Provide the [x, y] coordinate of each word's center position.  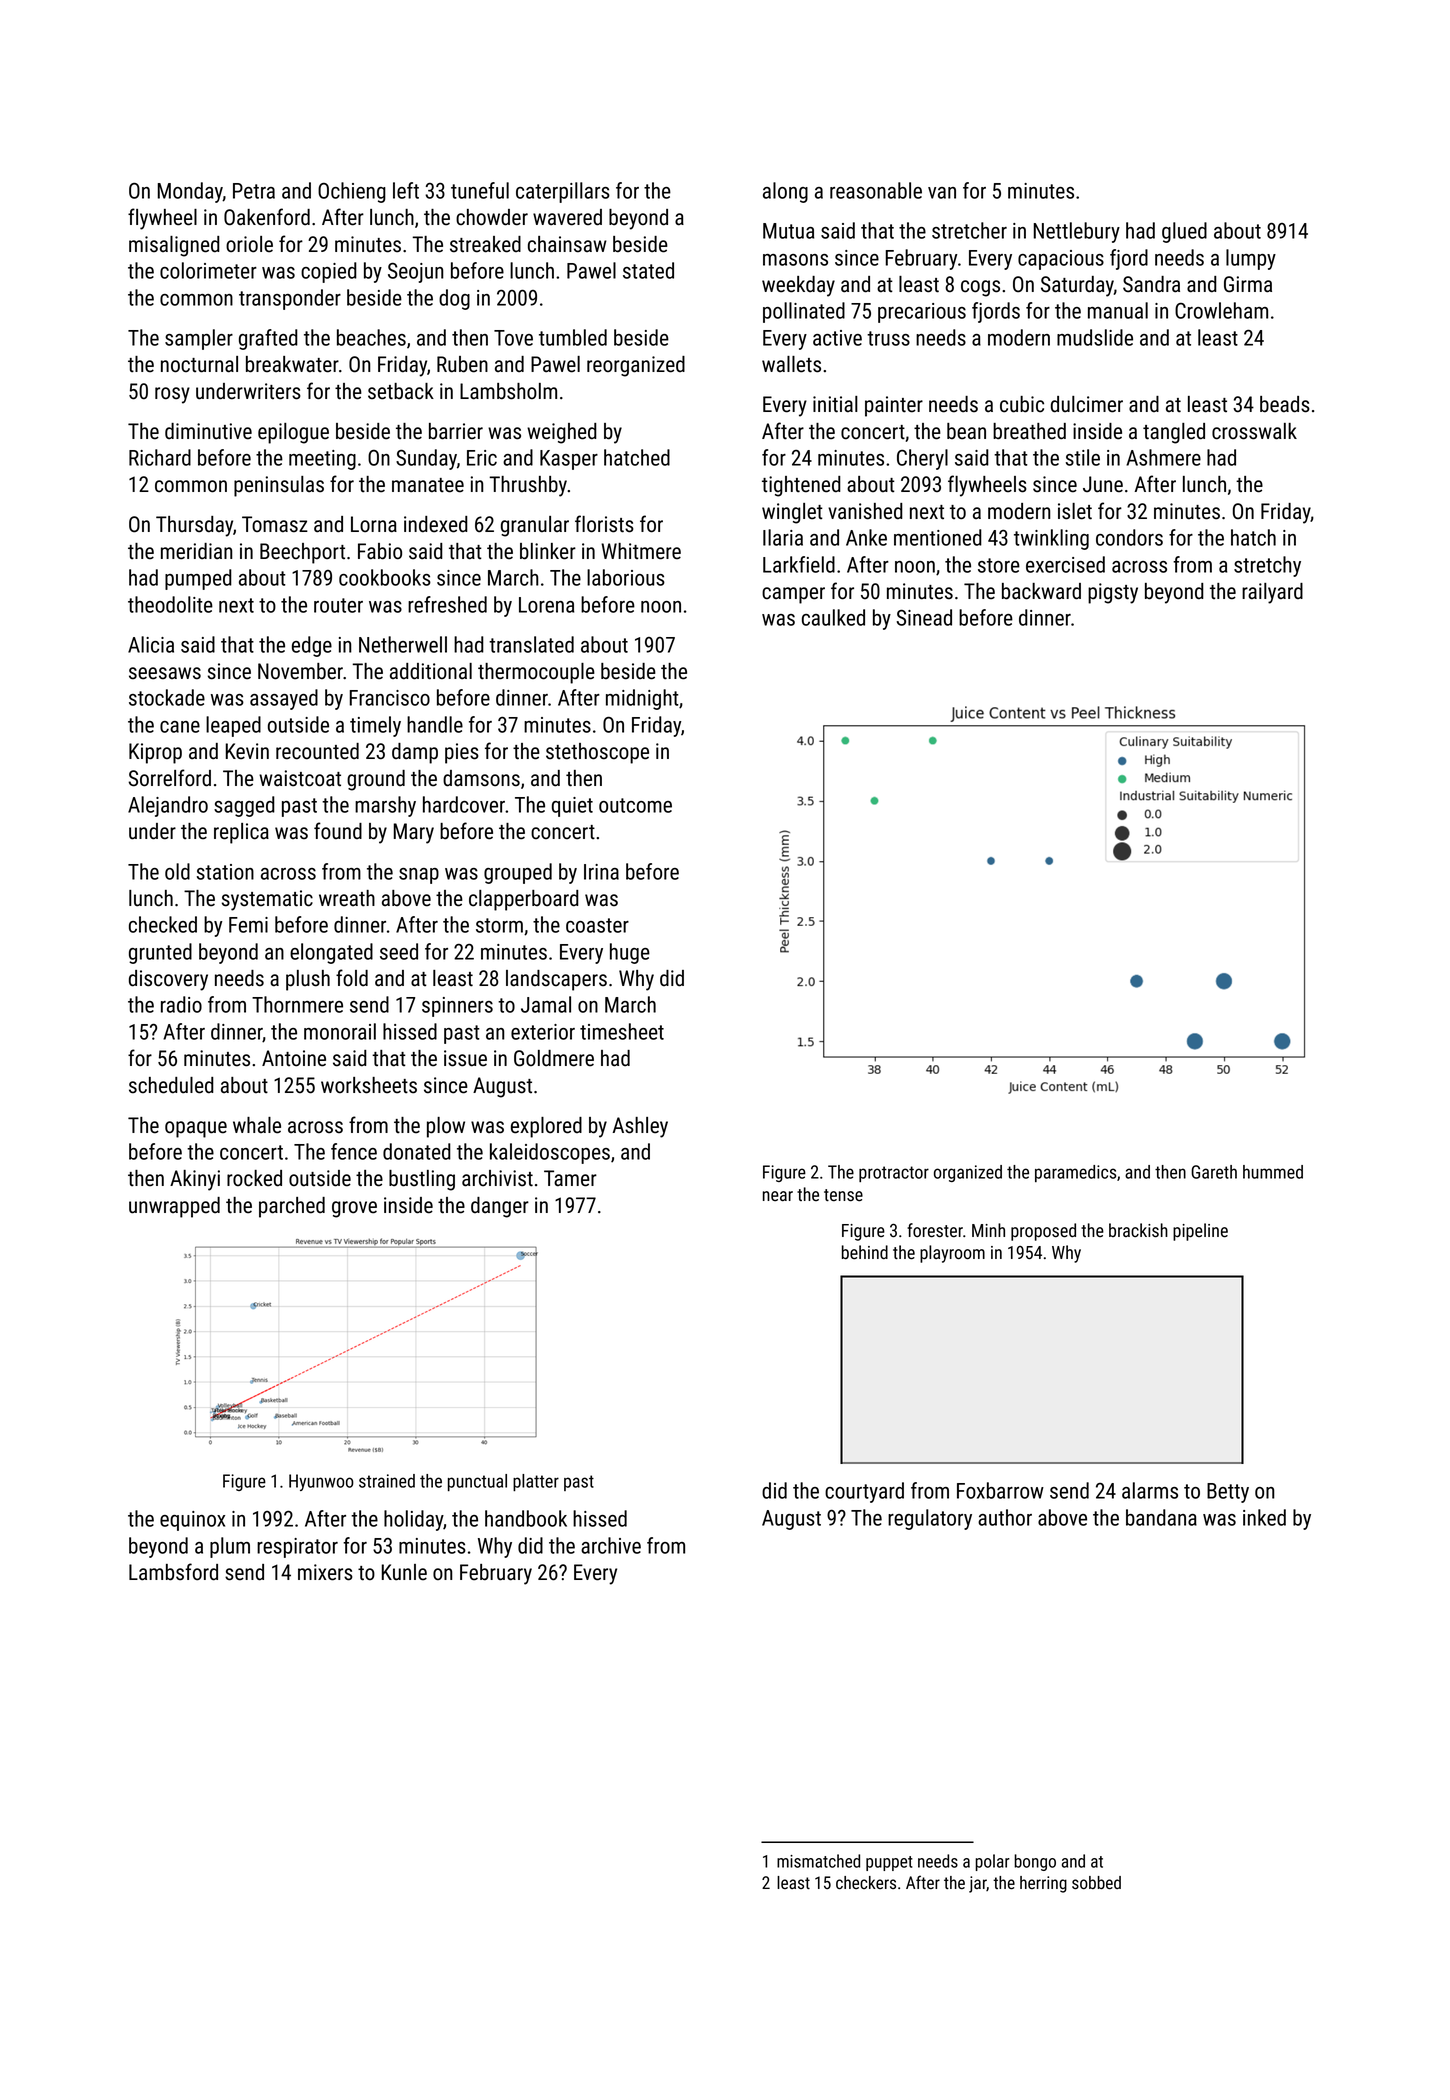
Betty [1228, 1493]
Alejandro [168, 806]
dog [454, 299]
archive [611, 1545]
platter [536, 1482]
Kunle [404, 1572]
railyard [1272, 593]
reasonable [876, 190]
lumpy [1251, 259]
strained [387, 1481]
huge [630, 953]
